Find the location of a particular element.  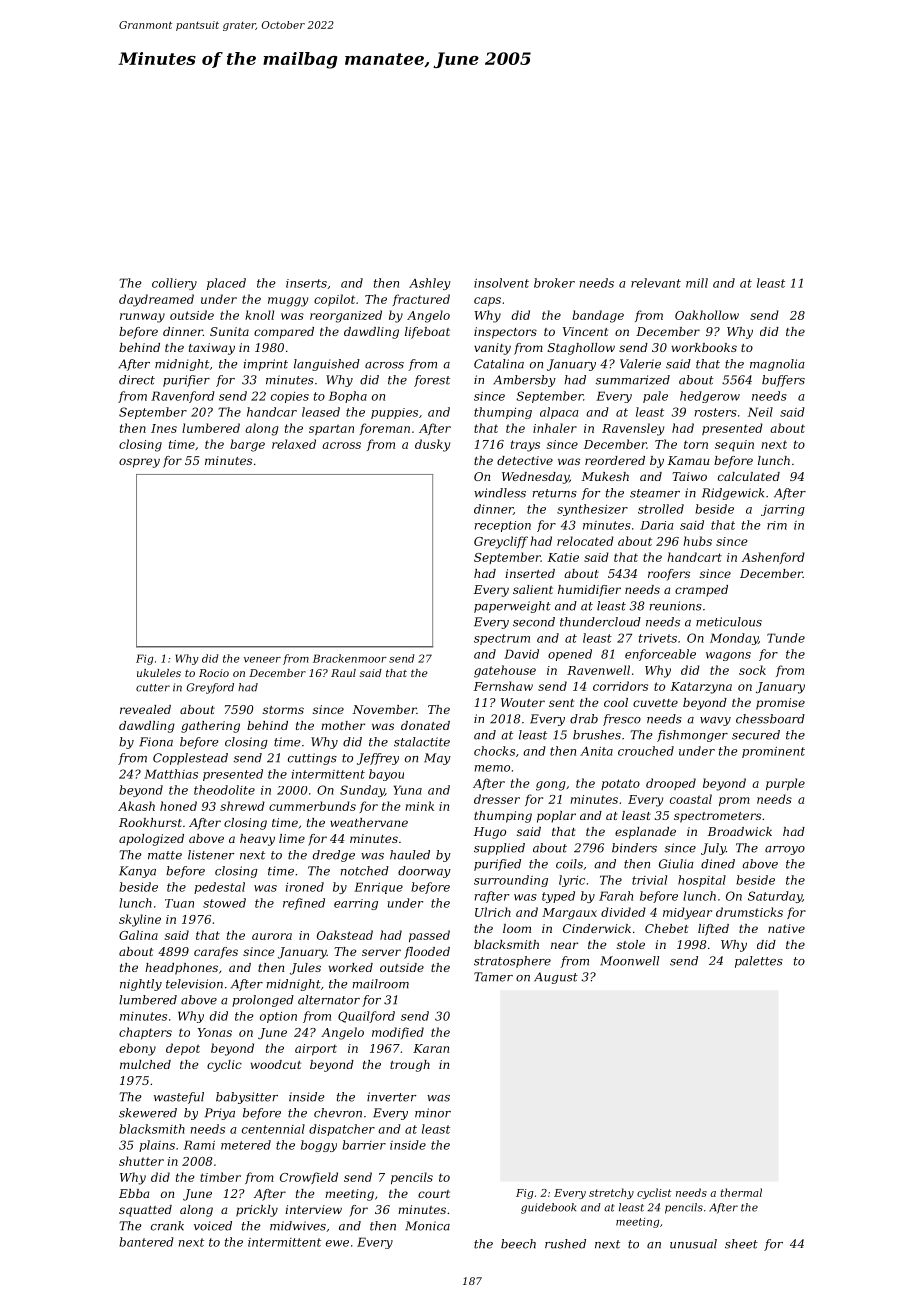

native is located at coordinates (786, 928).
